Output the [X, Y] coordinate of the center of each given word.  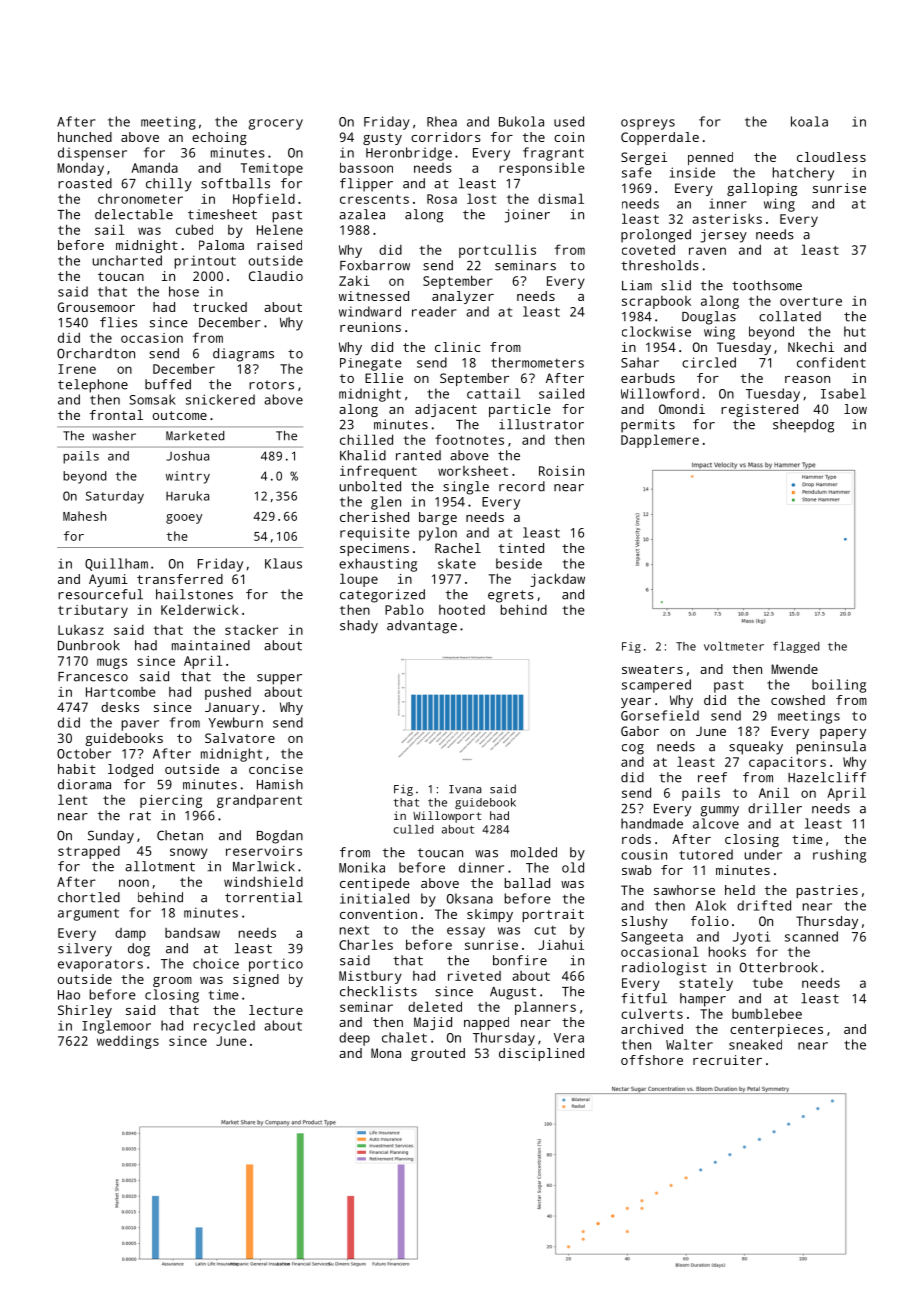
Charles [366, 944]
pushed [228, 693]
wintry [188, 477]
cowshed [798, 700]
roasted [85, 183]
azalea [362, 214]
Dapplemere [660, 441]
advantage [422, 627]
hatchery [803, 174]
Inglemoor [116, 1027]
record [522, 486]
